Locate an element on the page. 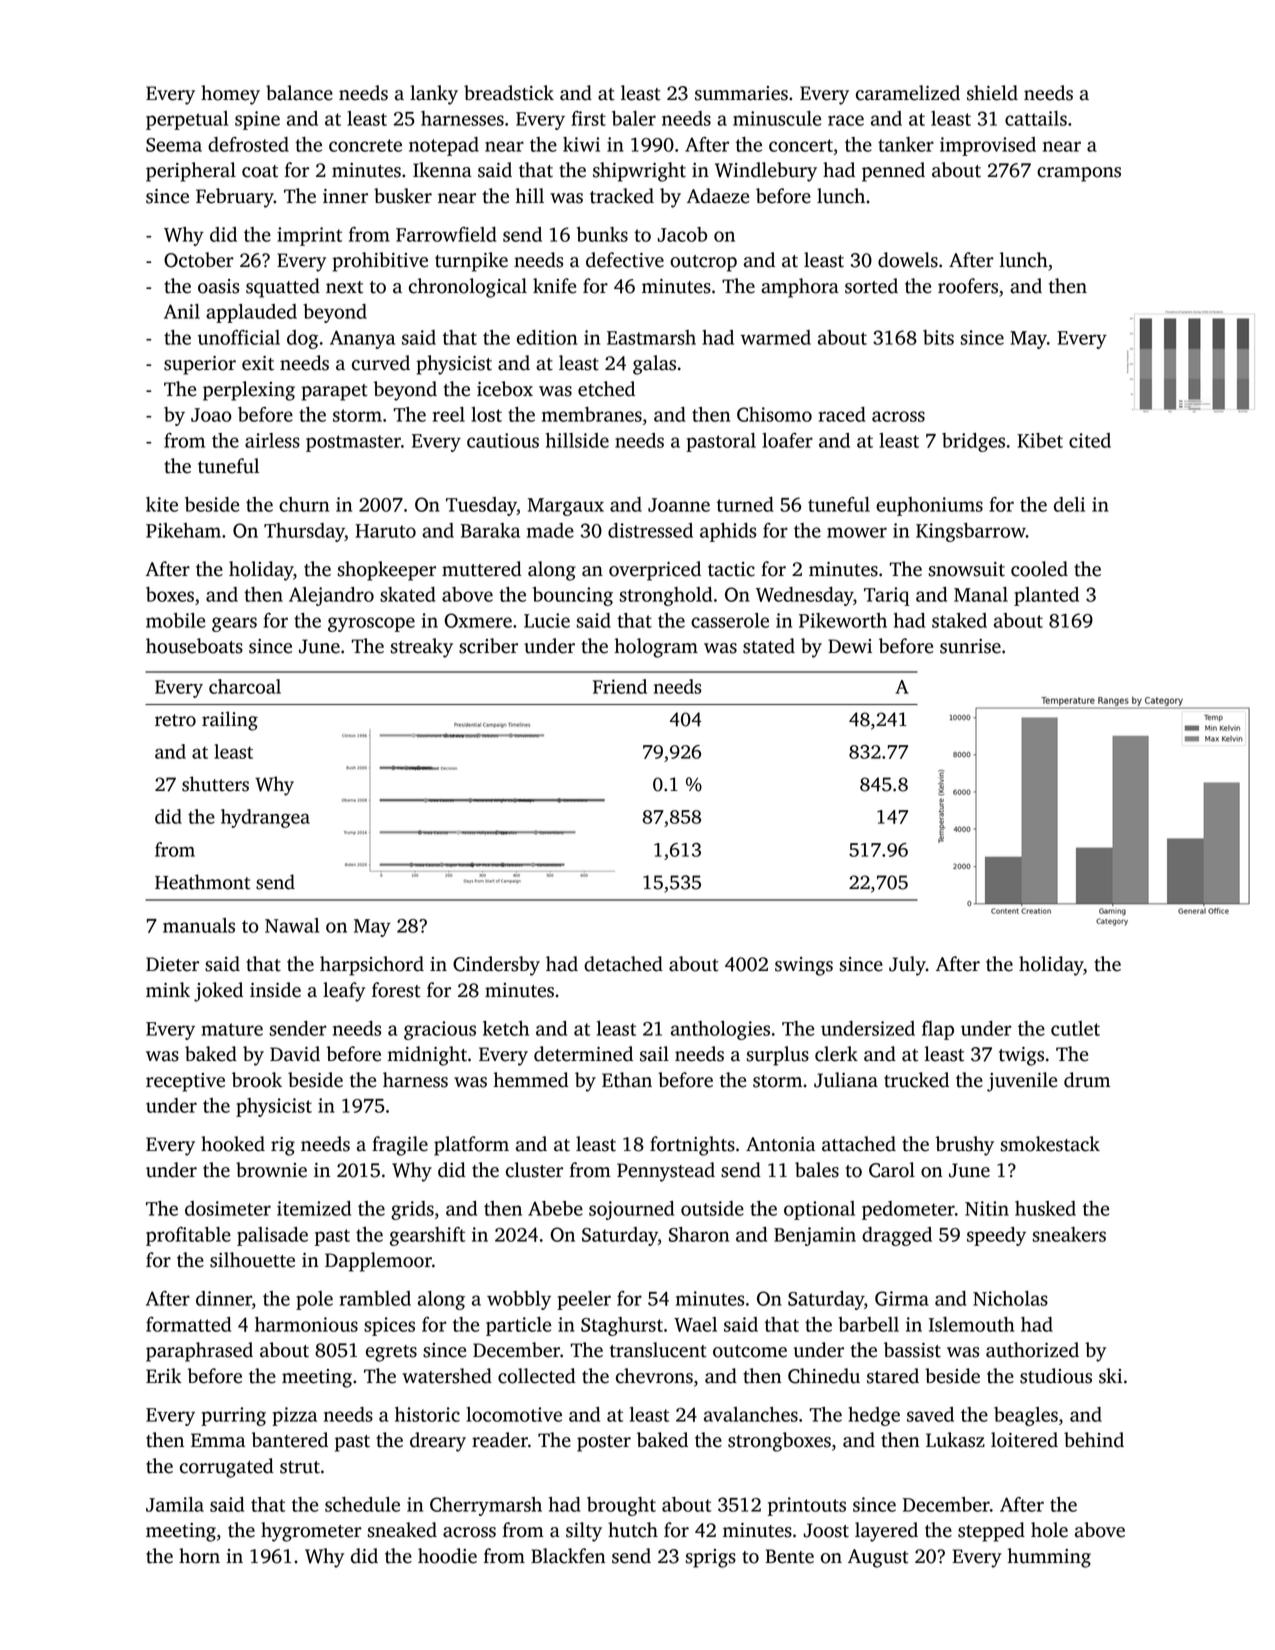 This document has width=1275, height=1650. Anil is located at coordinates (182, 311).
